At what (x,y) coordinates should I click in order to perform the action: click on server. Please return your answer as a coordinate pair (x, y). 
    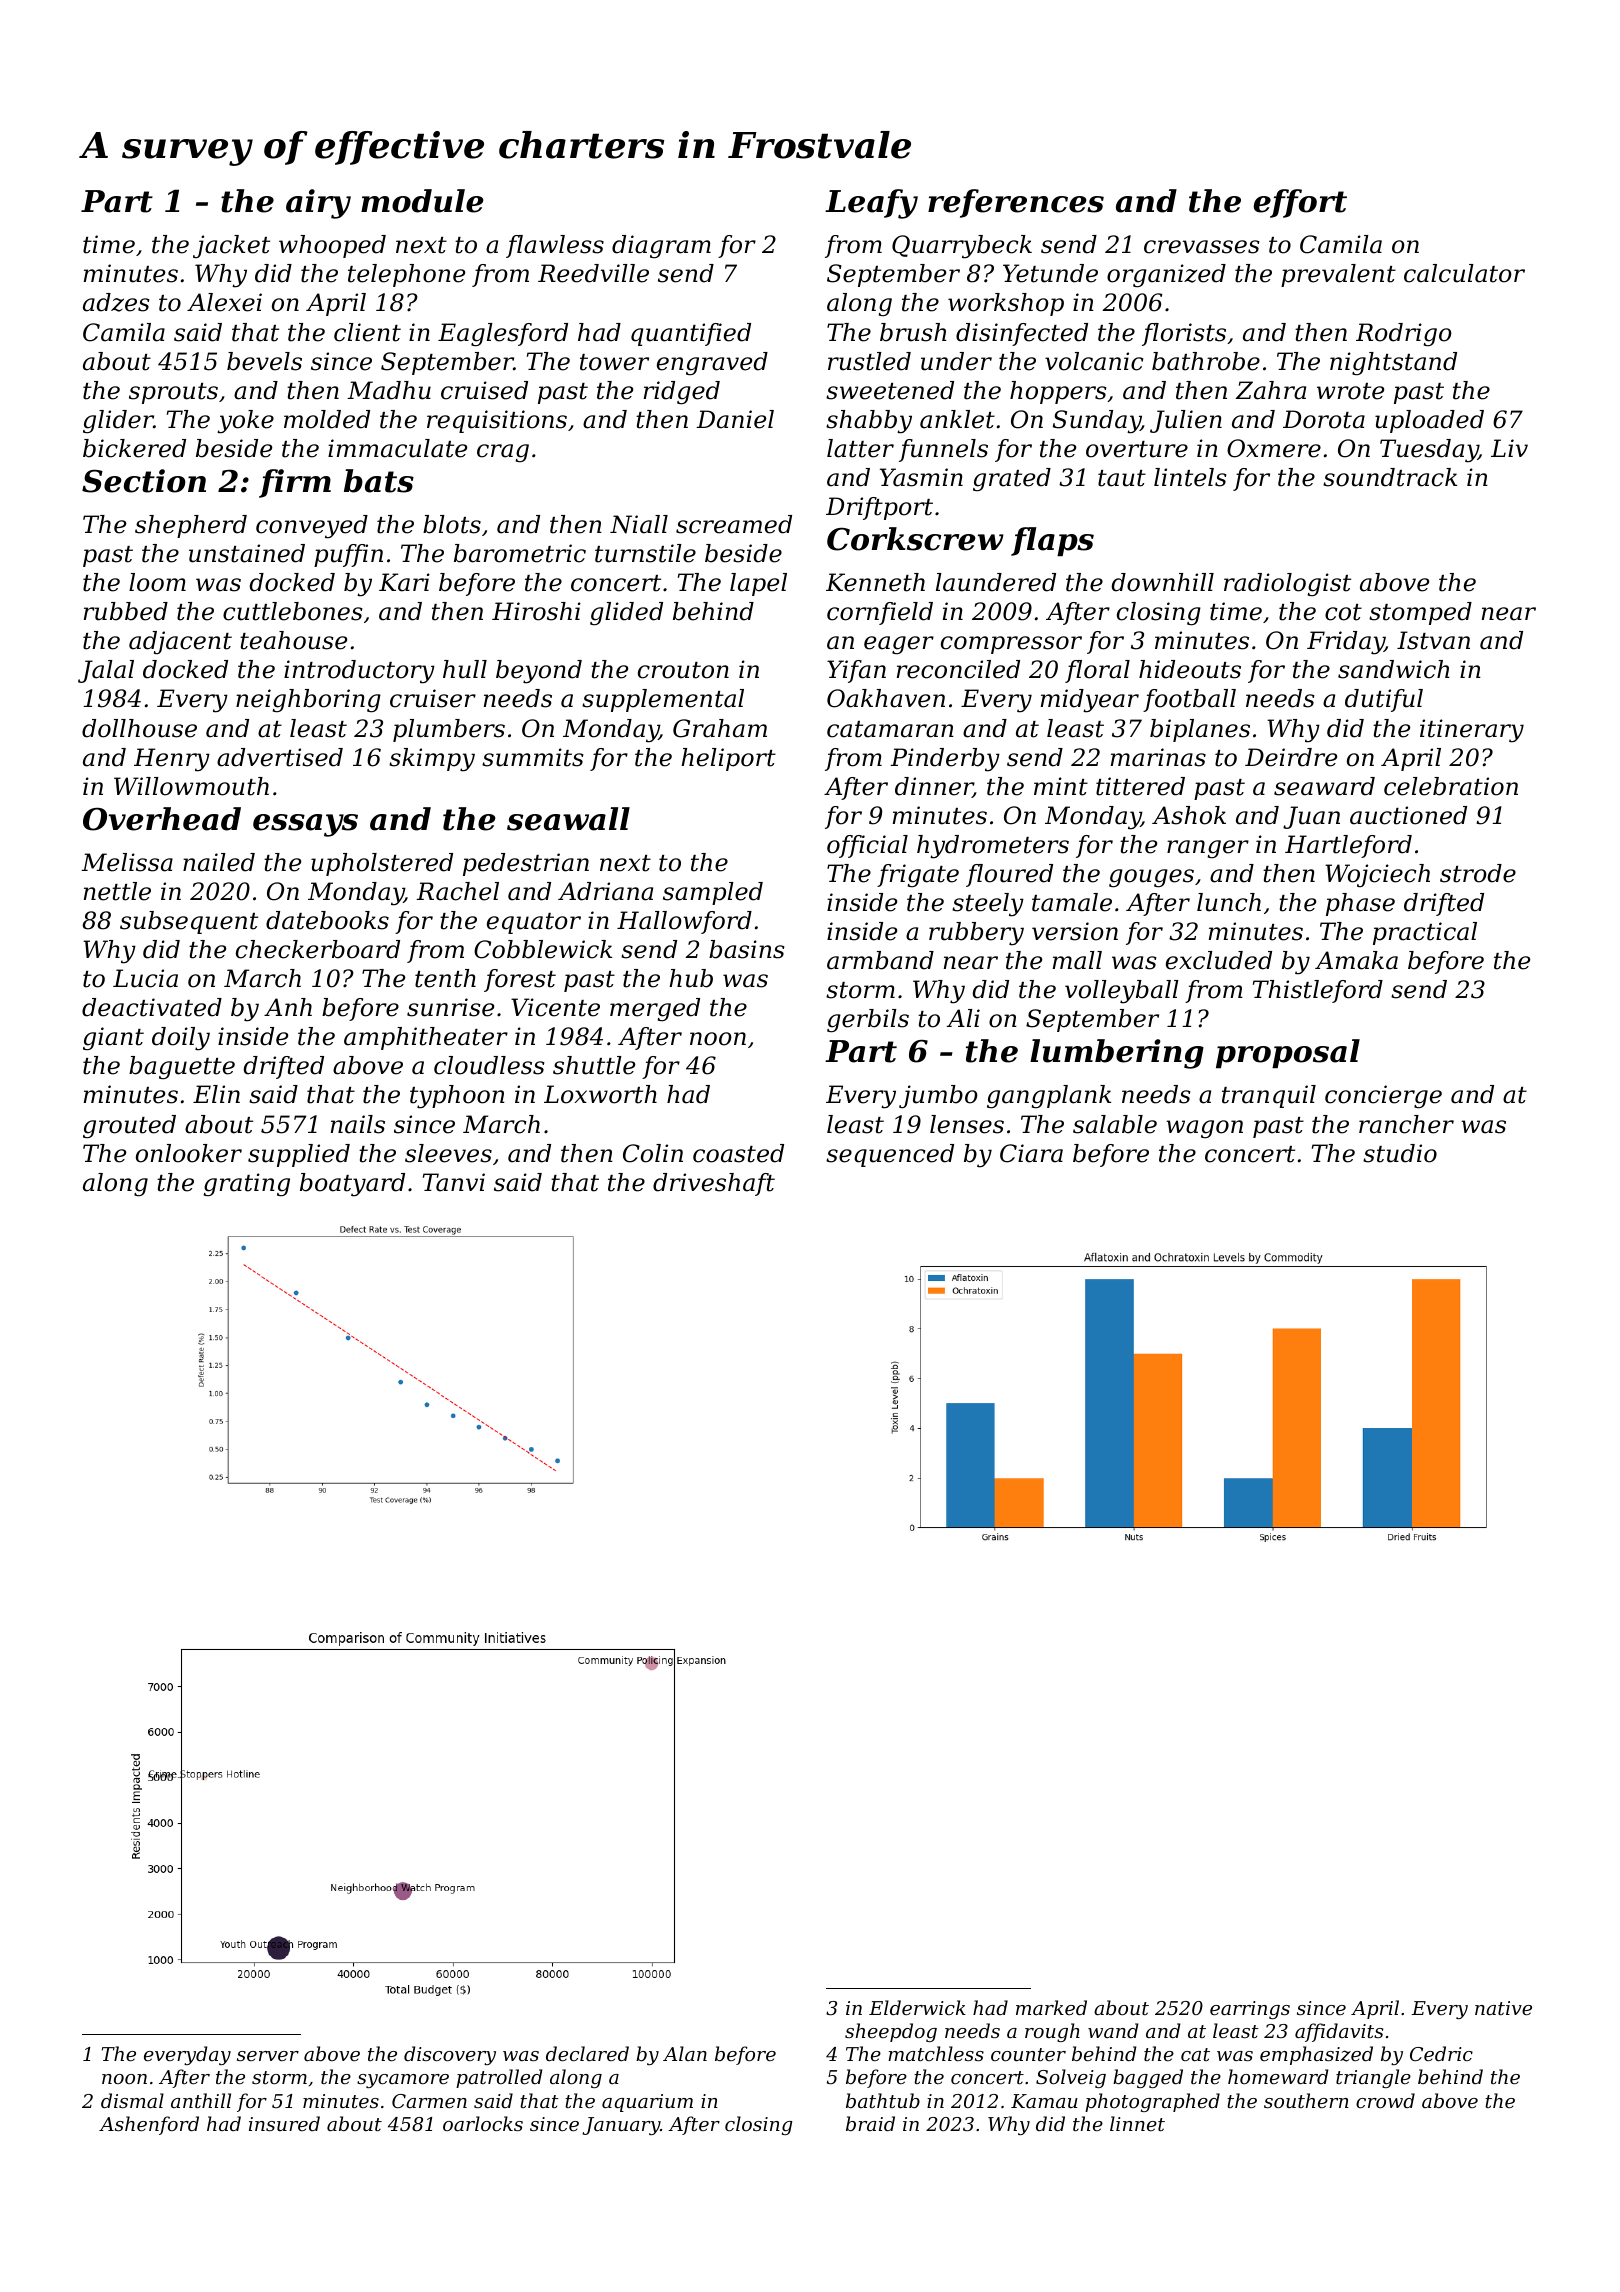
    Looking at the image, I should click on (268, 2056).
